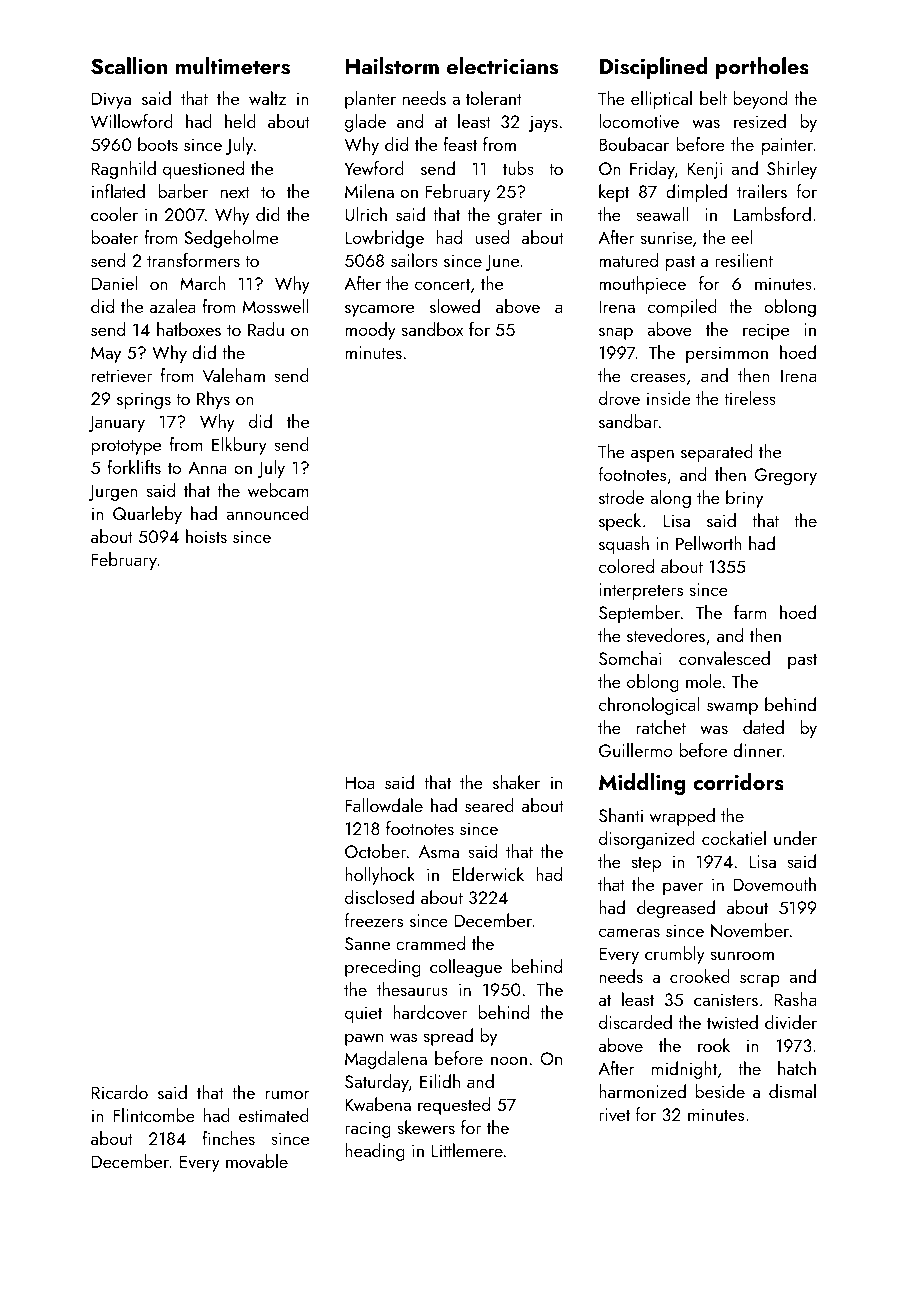 The image size is (908, 1316). I want to click on Hailstorm, so click(392, 66).
